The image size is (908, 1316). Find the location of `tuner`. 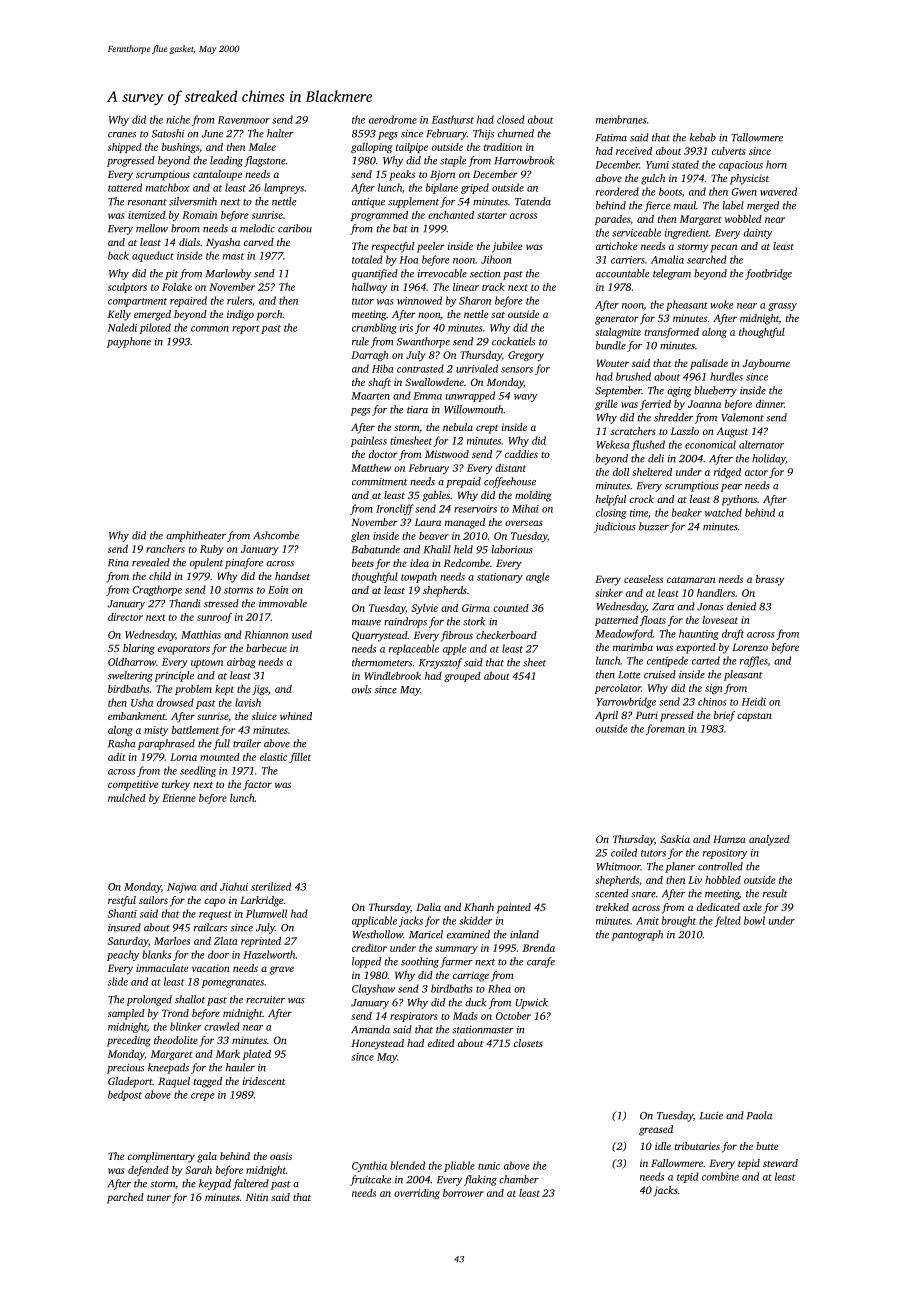

tuner is located at coordinates (159, 1198).
